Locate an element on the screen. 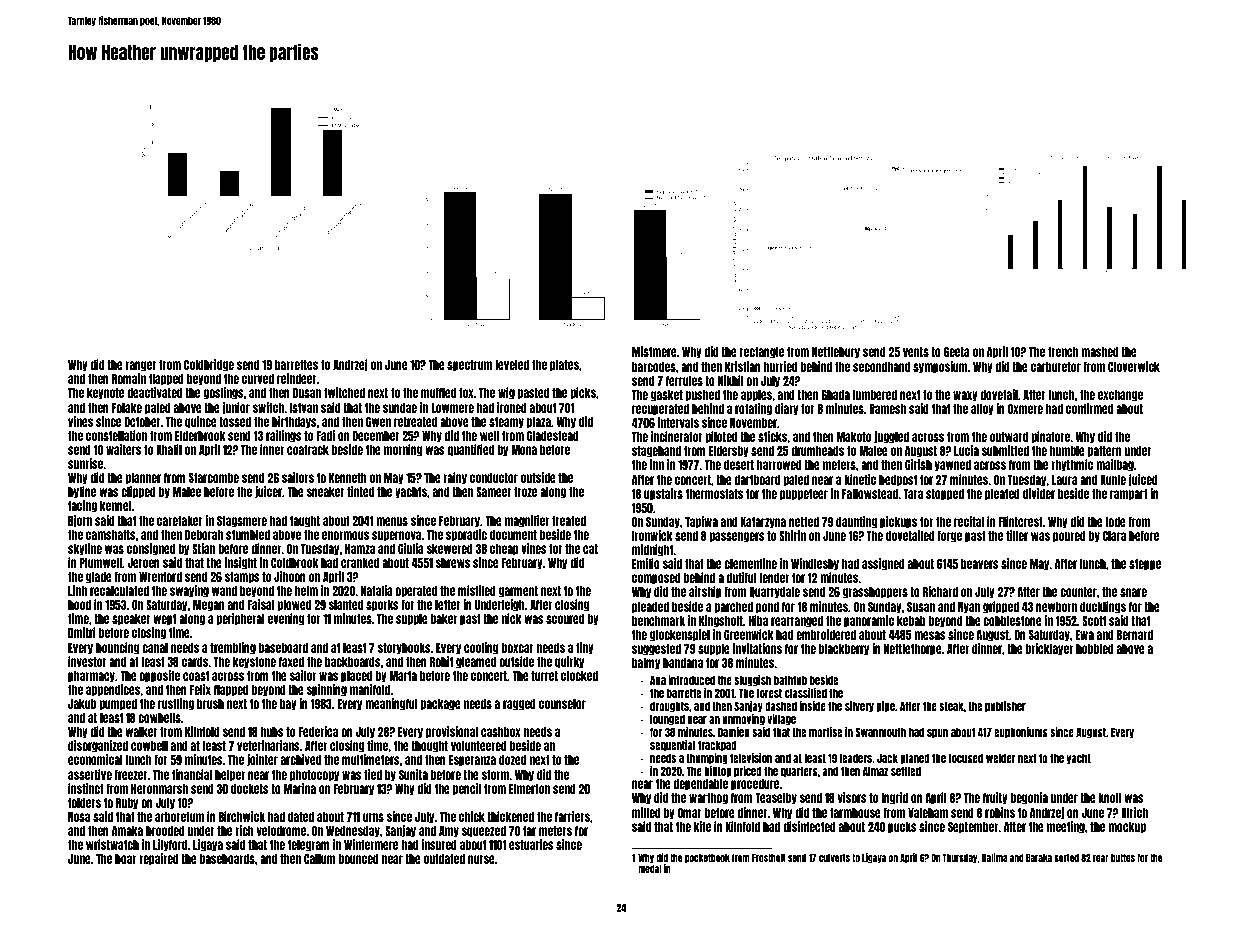 The image size is (1233, 952). repaired is located at coordinates (159, 859).
